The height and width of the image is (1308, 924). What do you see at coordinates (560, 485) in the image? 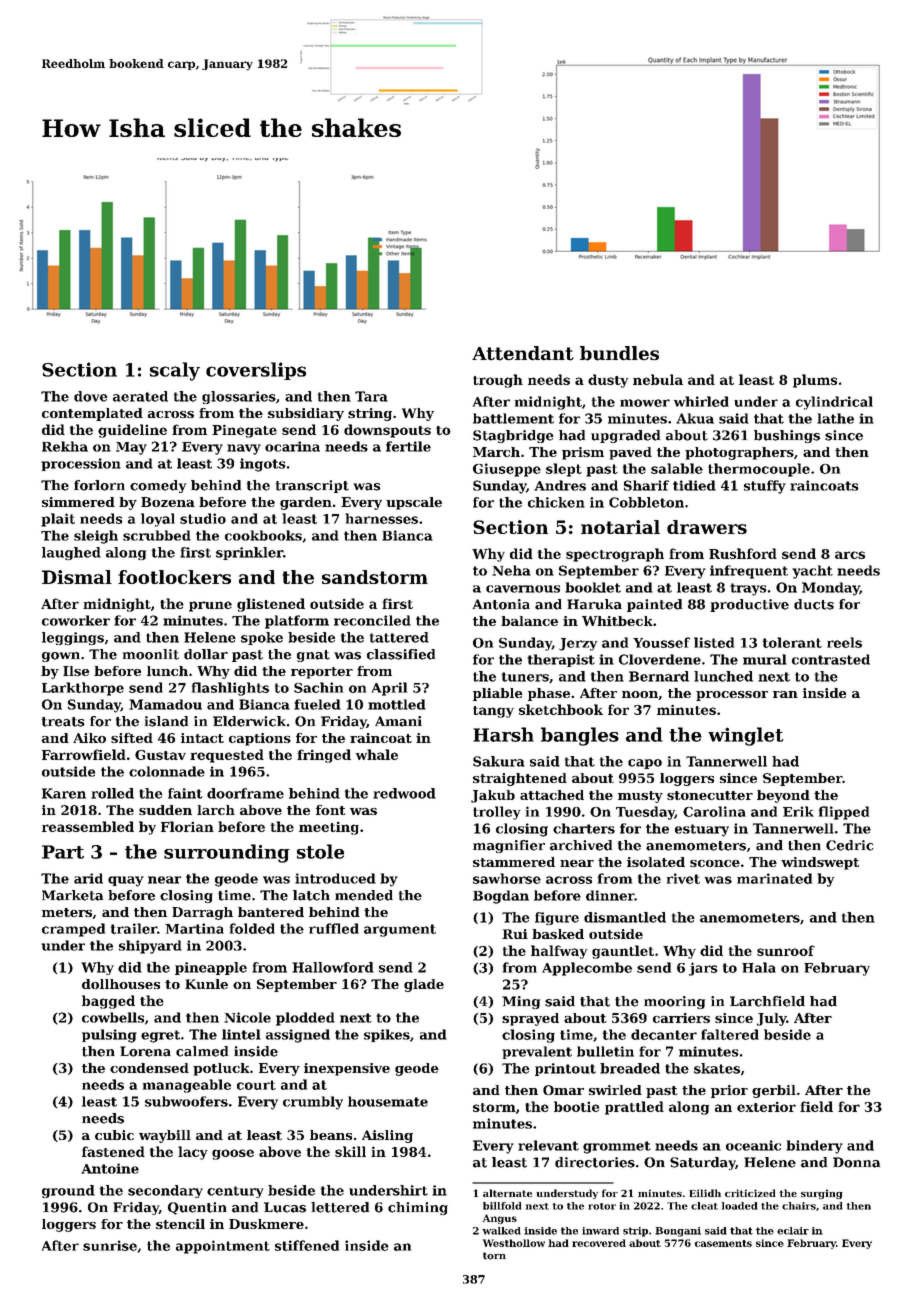
I see `Andres` at bounding box center [560, 485].
